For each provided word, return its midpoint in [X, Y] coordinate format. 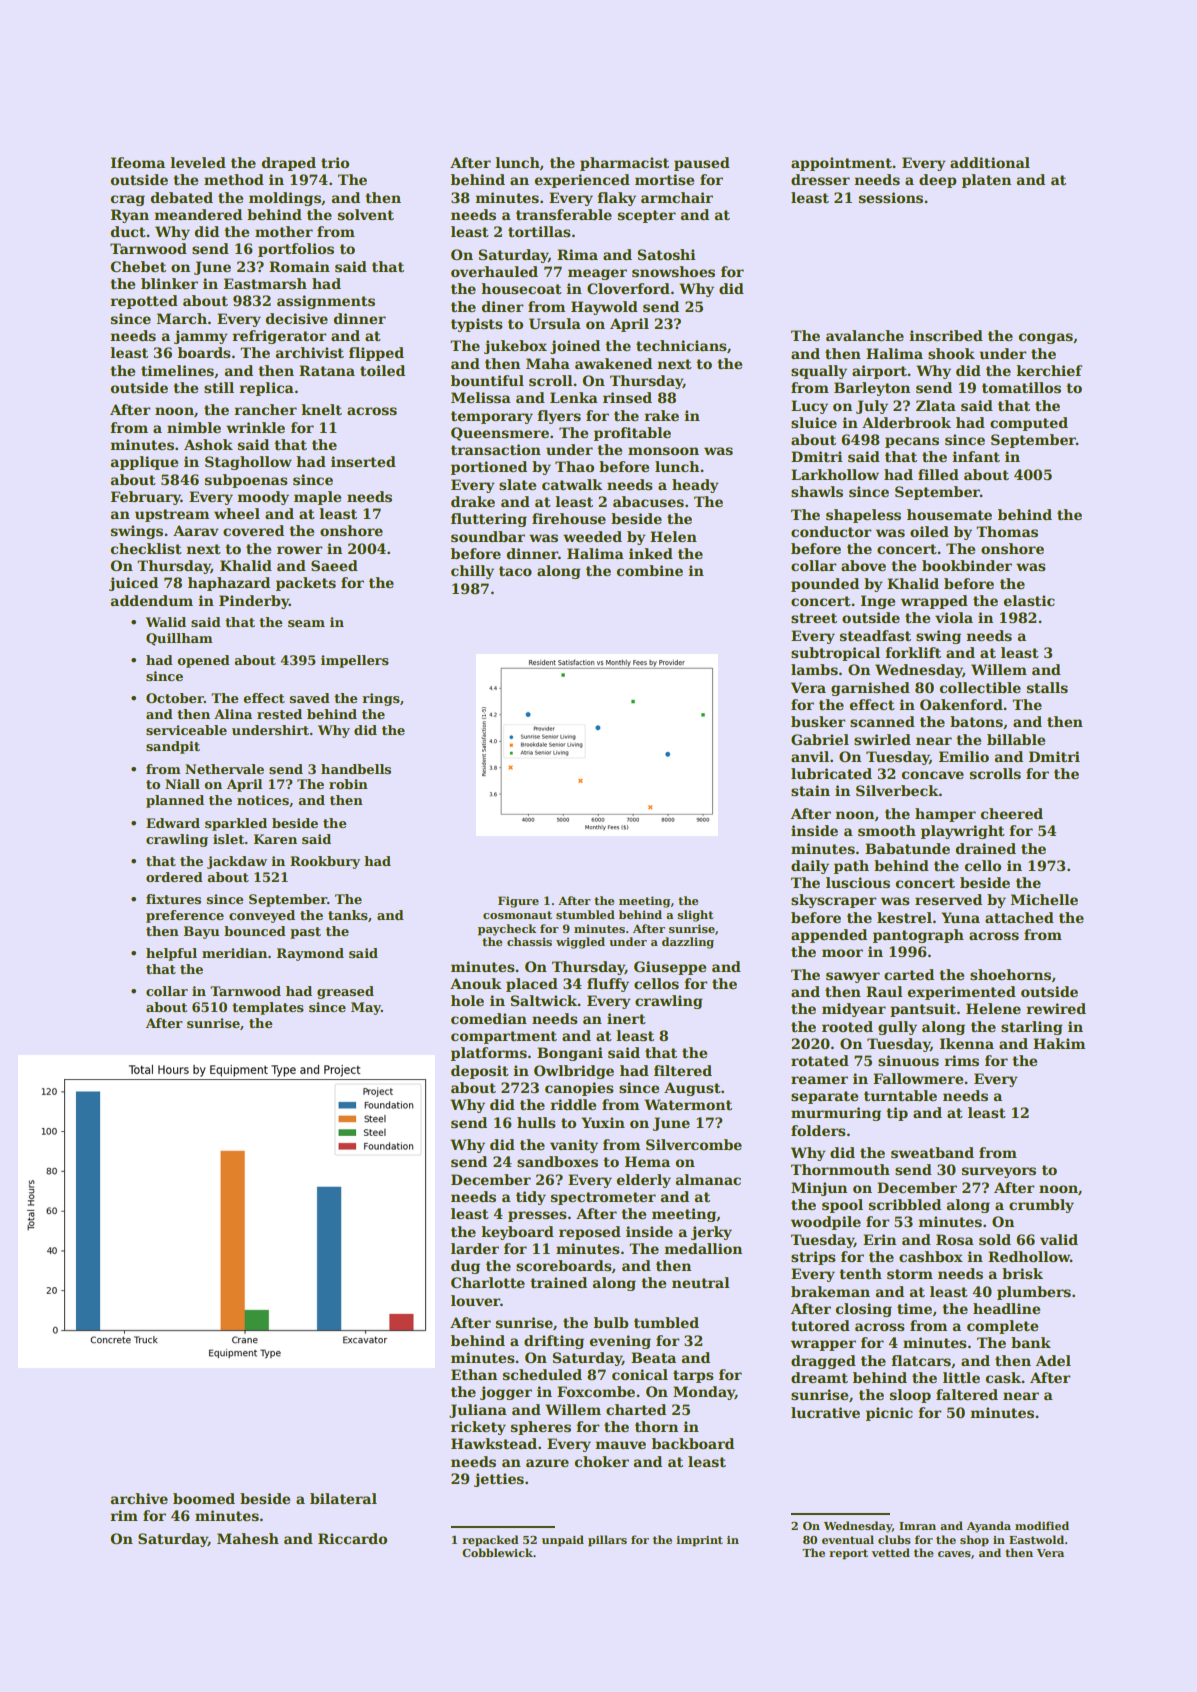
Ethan [474, 1374]
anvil [810, 756]
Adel [1053, 1360]
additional [990, 162]
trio [335, 162]
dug [465, 1267]
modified [1042, 1525]
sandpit [173, 747]
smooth [887, 830]
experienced [582, 181]
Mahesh [248, 1538]
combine [649, 570]
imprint [699, 1541]
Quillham [179, 639]
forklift [913, 652]
